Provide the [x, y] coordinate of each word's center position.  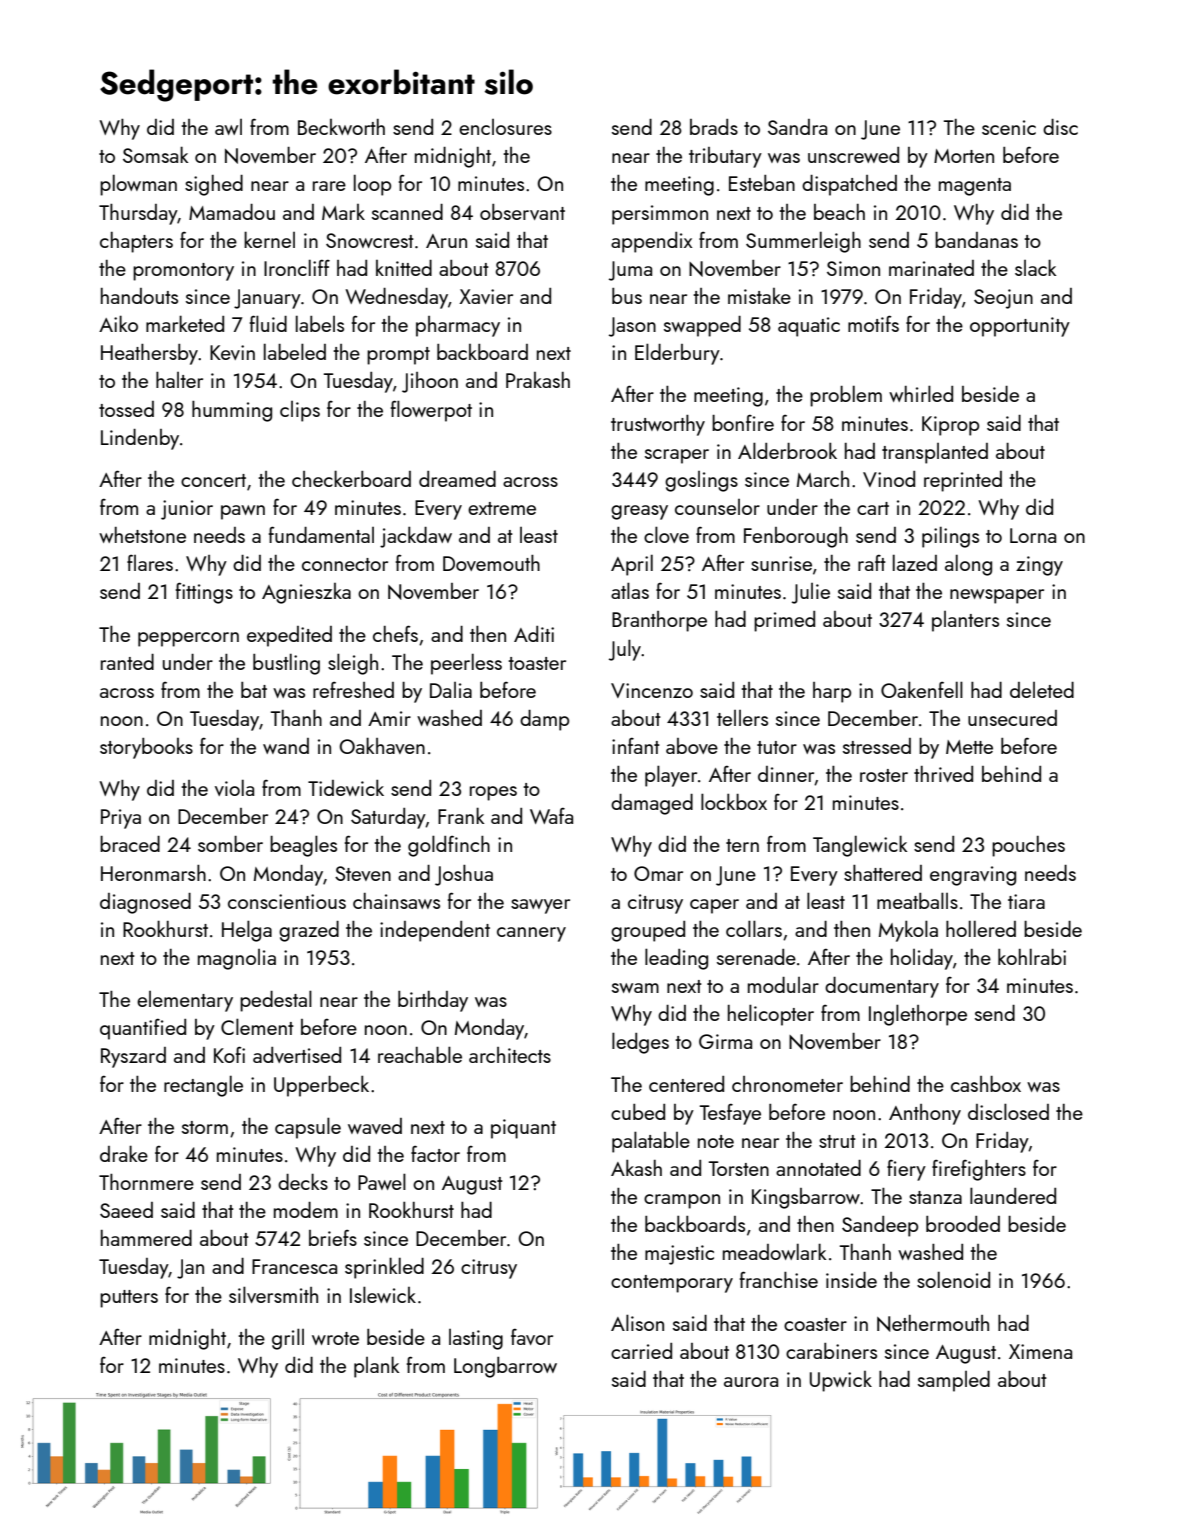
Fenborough [796, 537]
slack [1035, 267]
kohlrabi [1032, 956]
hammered [146, 1238]
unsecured [1012, 718]
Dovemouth [491, 563]
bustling [286, 664]
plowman [138, 185]
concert [213, 480]
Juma [630, 271]
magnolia [237, 959]
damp [544, 720]
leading [676, 959]
